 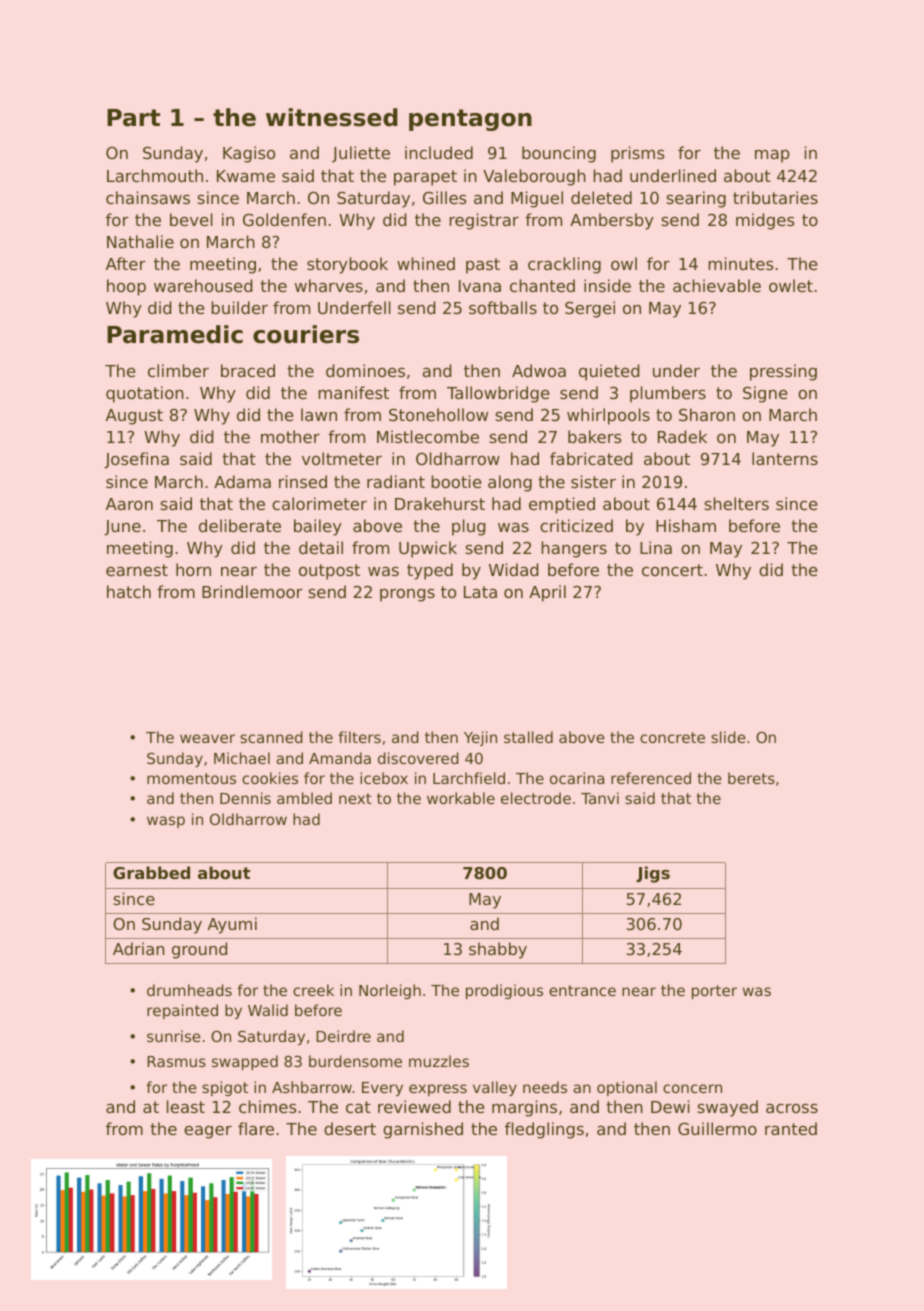 What do you see at coordinates (751, 778) in the document?
I see `berets` at bounding box center [751, 778].
